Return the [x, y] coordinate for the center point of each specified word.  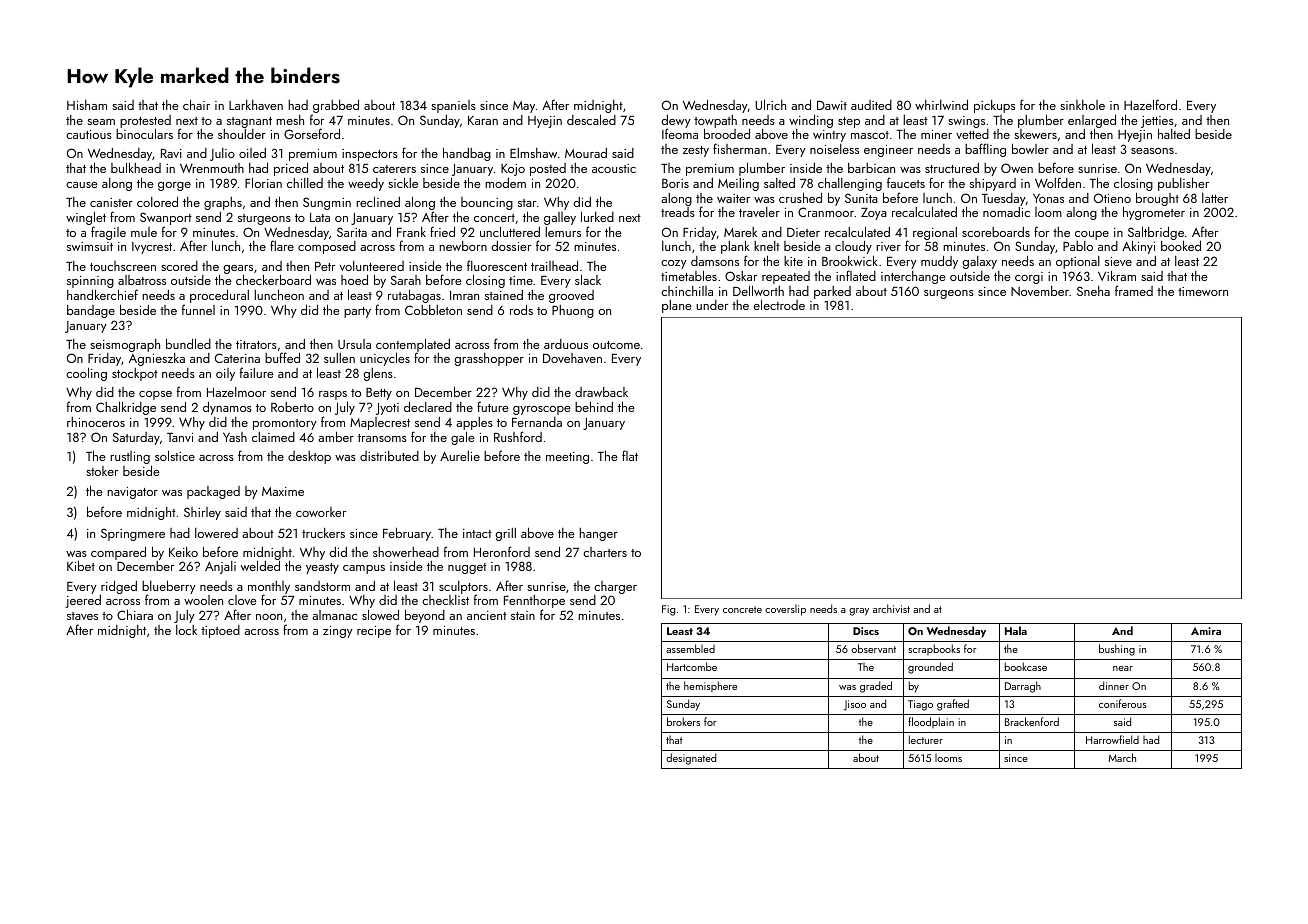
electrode [779, 304]
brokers [683, 721]
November [1040, 291]
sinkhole [1082, 105]
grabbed [336, 106]
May [524, 107]
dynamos [227, 408]
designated [691, 759]
